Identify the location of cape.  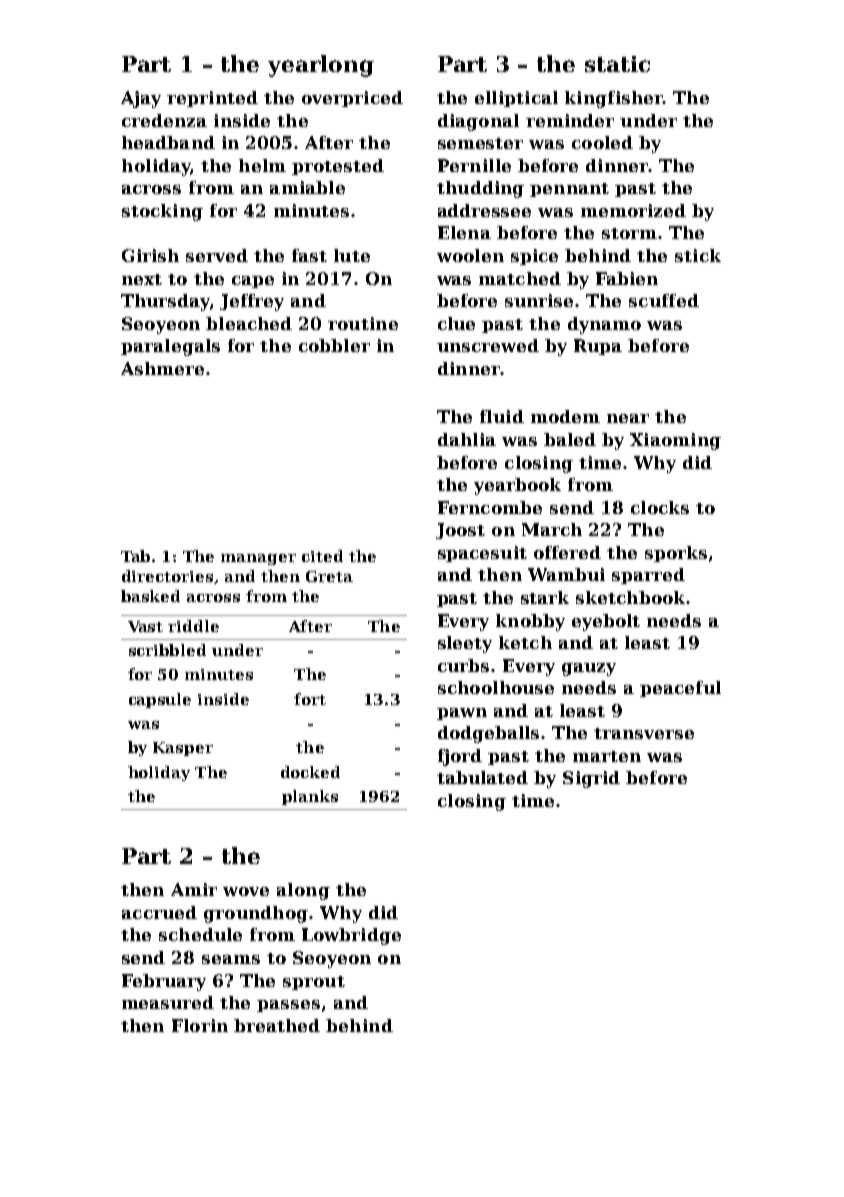
(253, 282).
